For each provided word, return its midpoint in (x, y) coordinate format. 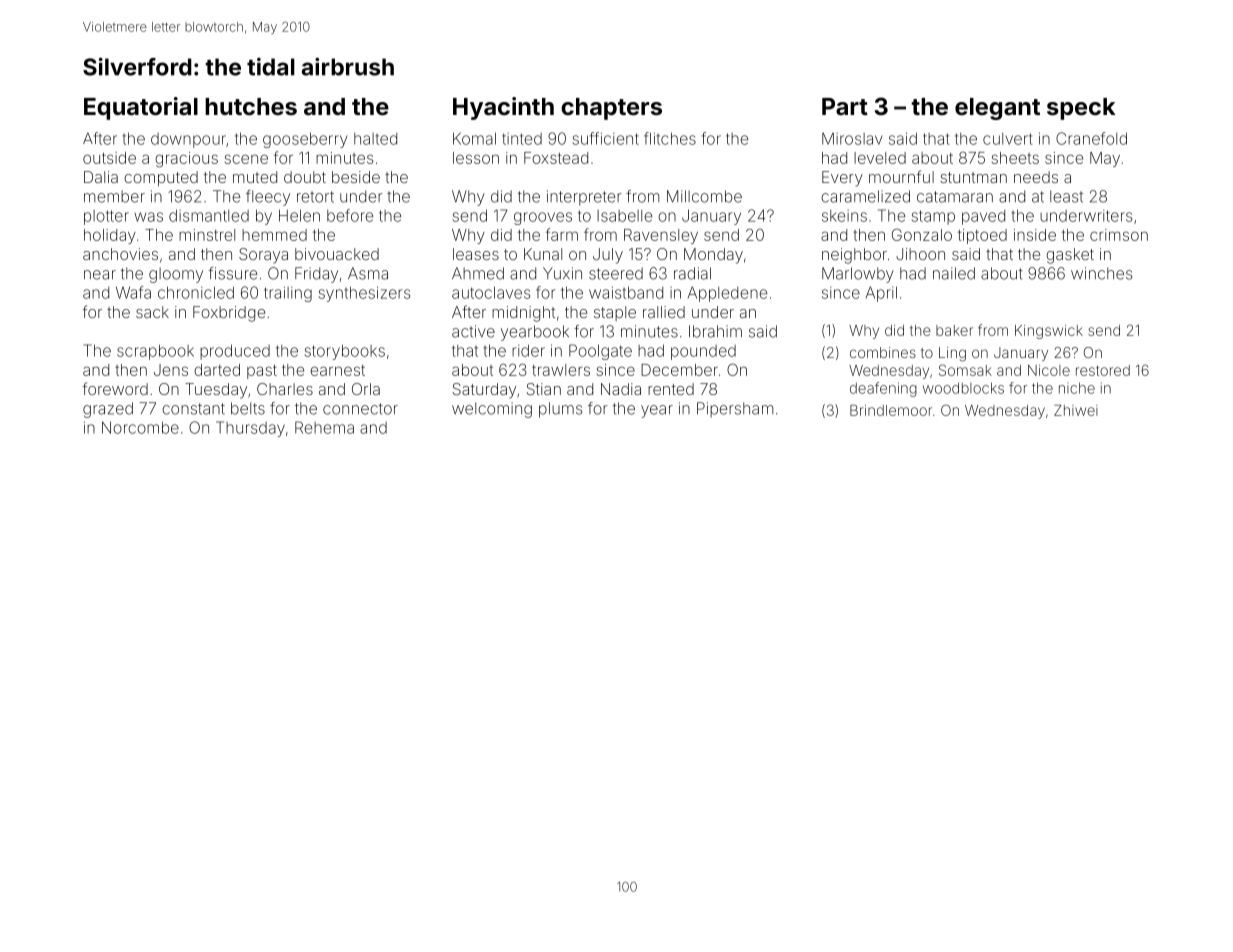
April (881, 294)
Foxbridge (229, 314)
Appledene (727, 294)
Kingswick (1049, 332)
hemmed (274, 235)
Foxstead (556, 158)
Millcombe (704, 196)
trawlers (561, 370)
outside (109, 158)
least (1066, 196)
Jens (171, 370)
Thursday (250, 429)
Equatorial (141, 108)
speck (1081, 109)
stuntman (973, 177)
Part (845, 106)
